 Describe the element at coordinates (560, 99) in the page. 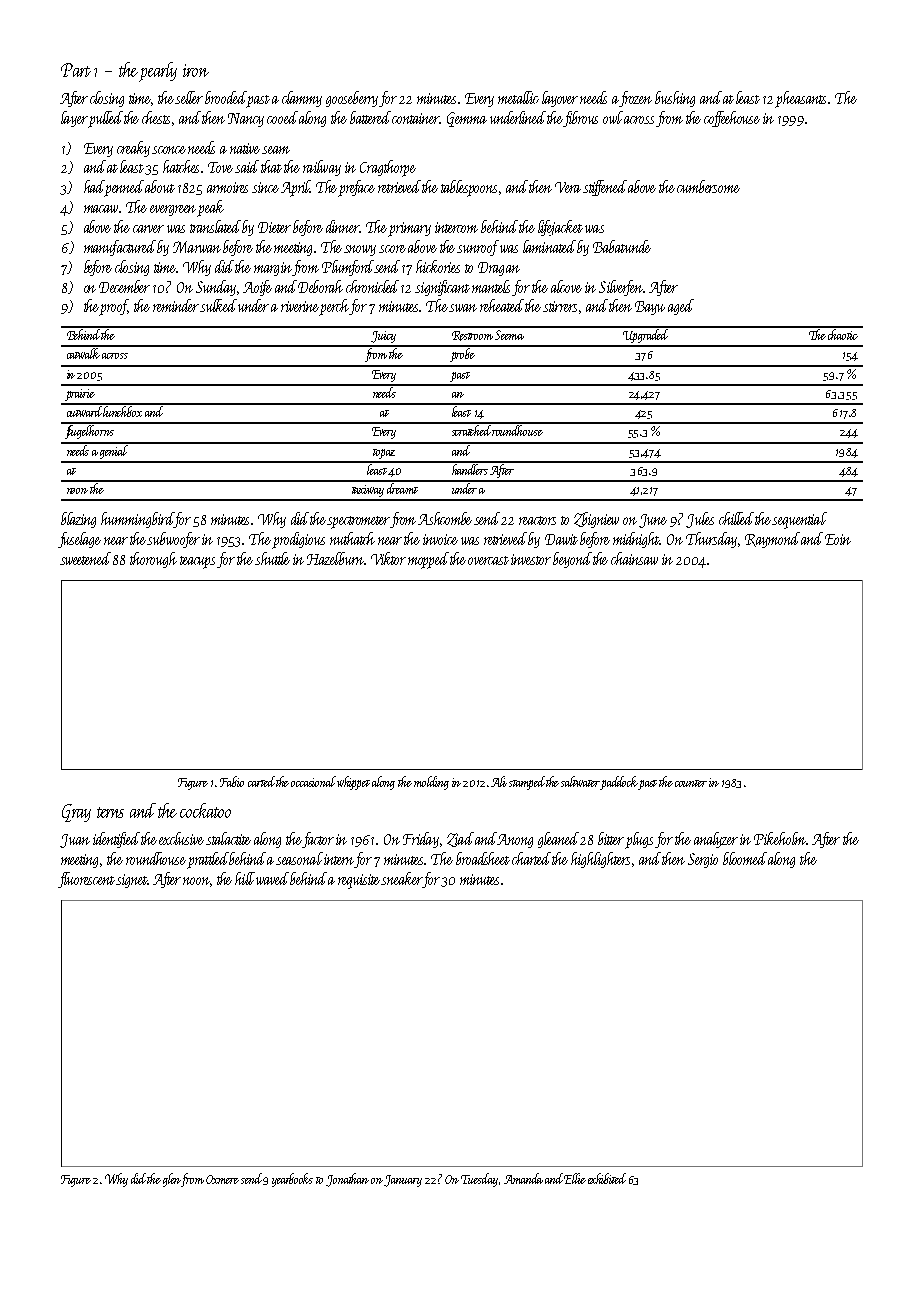

I see `layover` at that location.
